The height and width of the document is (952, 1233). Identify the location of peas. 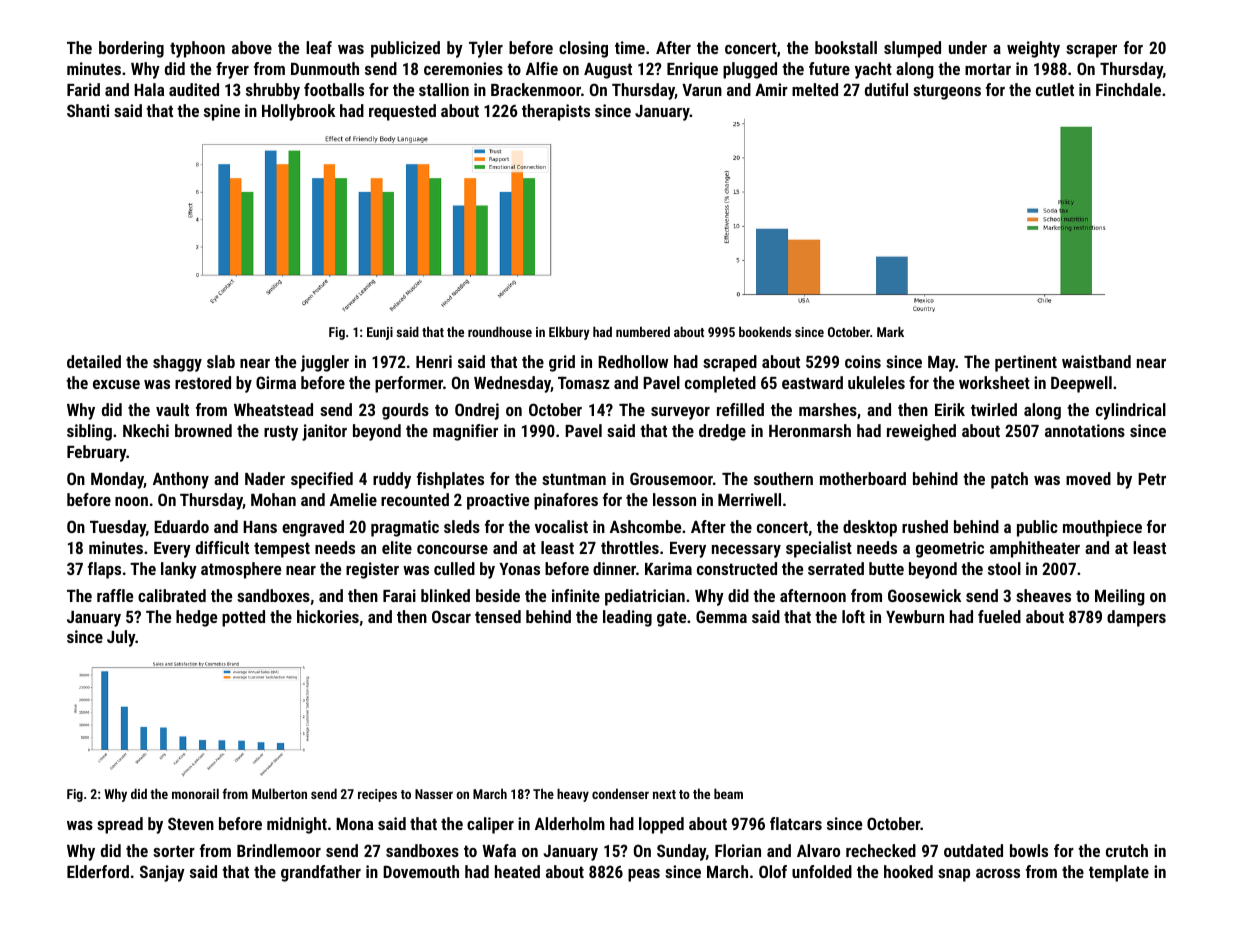
(644, 875).
